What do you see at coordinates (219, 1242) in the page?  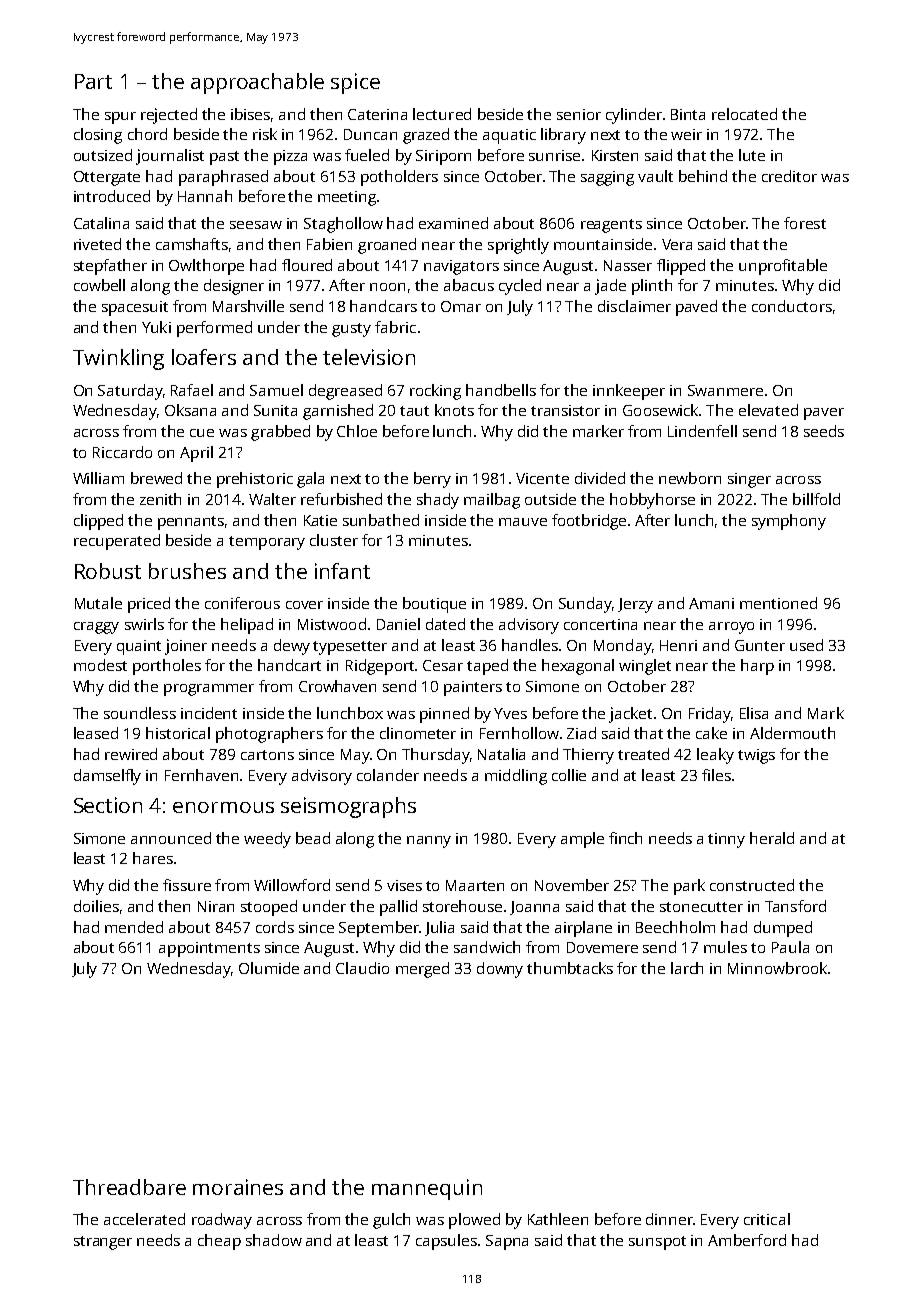 I see `cheap` at bounding box center [219, 1242].
